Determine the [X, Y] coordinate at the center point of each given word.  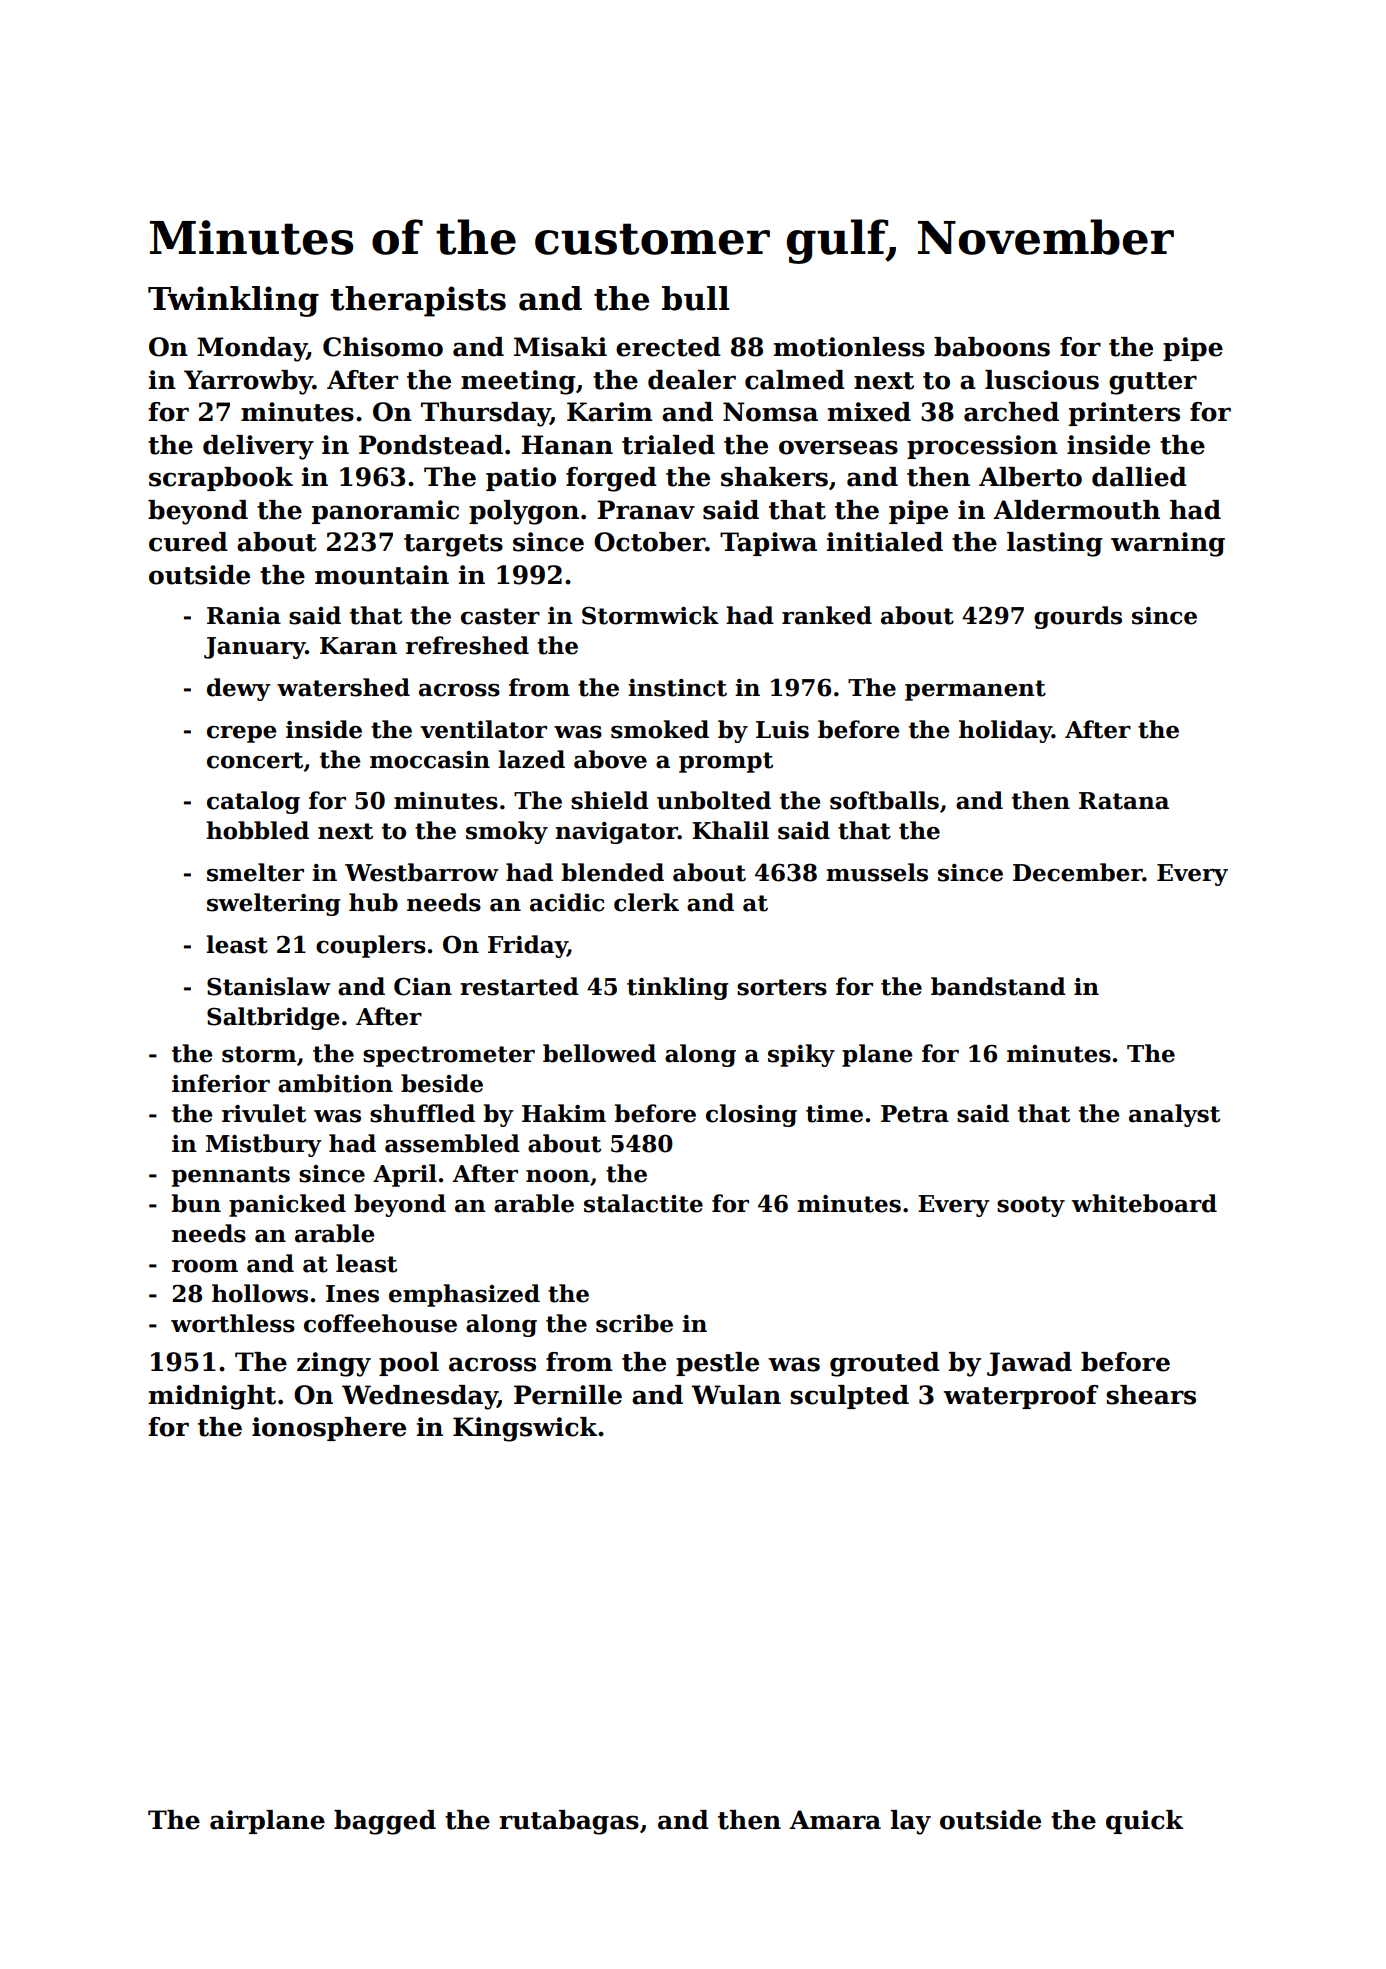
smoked [660, 729]
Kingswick [525, 1429]
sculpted [849, 1397]
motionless [849, 347]
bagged [385, 1822]
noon [558, 1176]
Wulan [736, 1395]
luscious [1042, 380]
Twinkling [233, 301]
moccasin [430, 760]
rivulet [264, 1113]
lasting [1055, 544]
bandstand [998, 986]
